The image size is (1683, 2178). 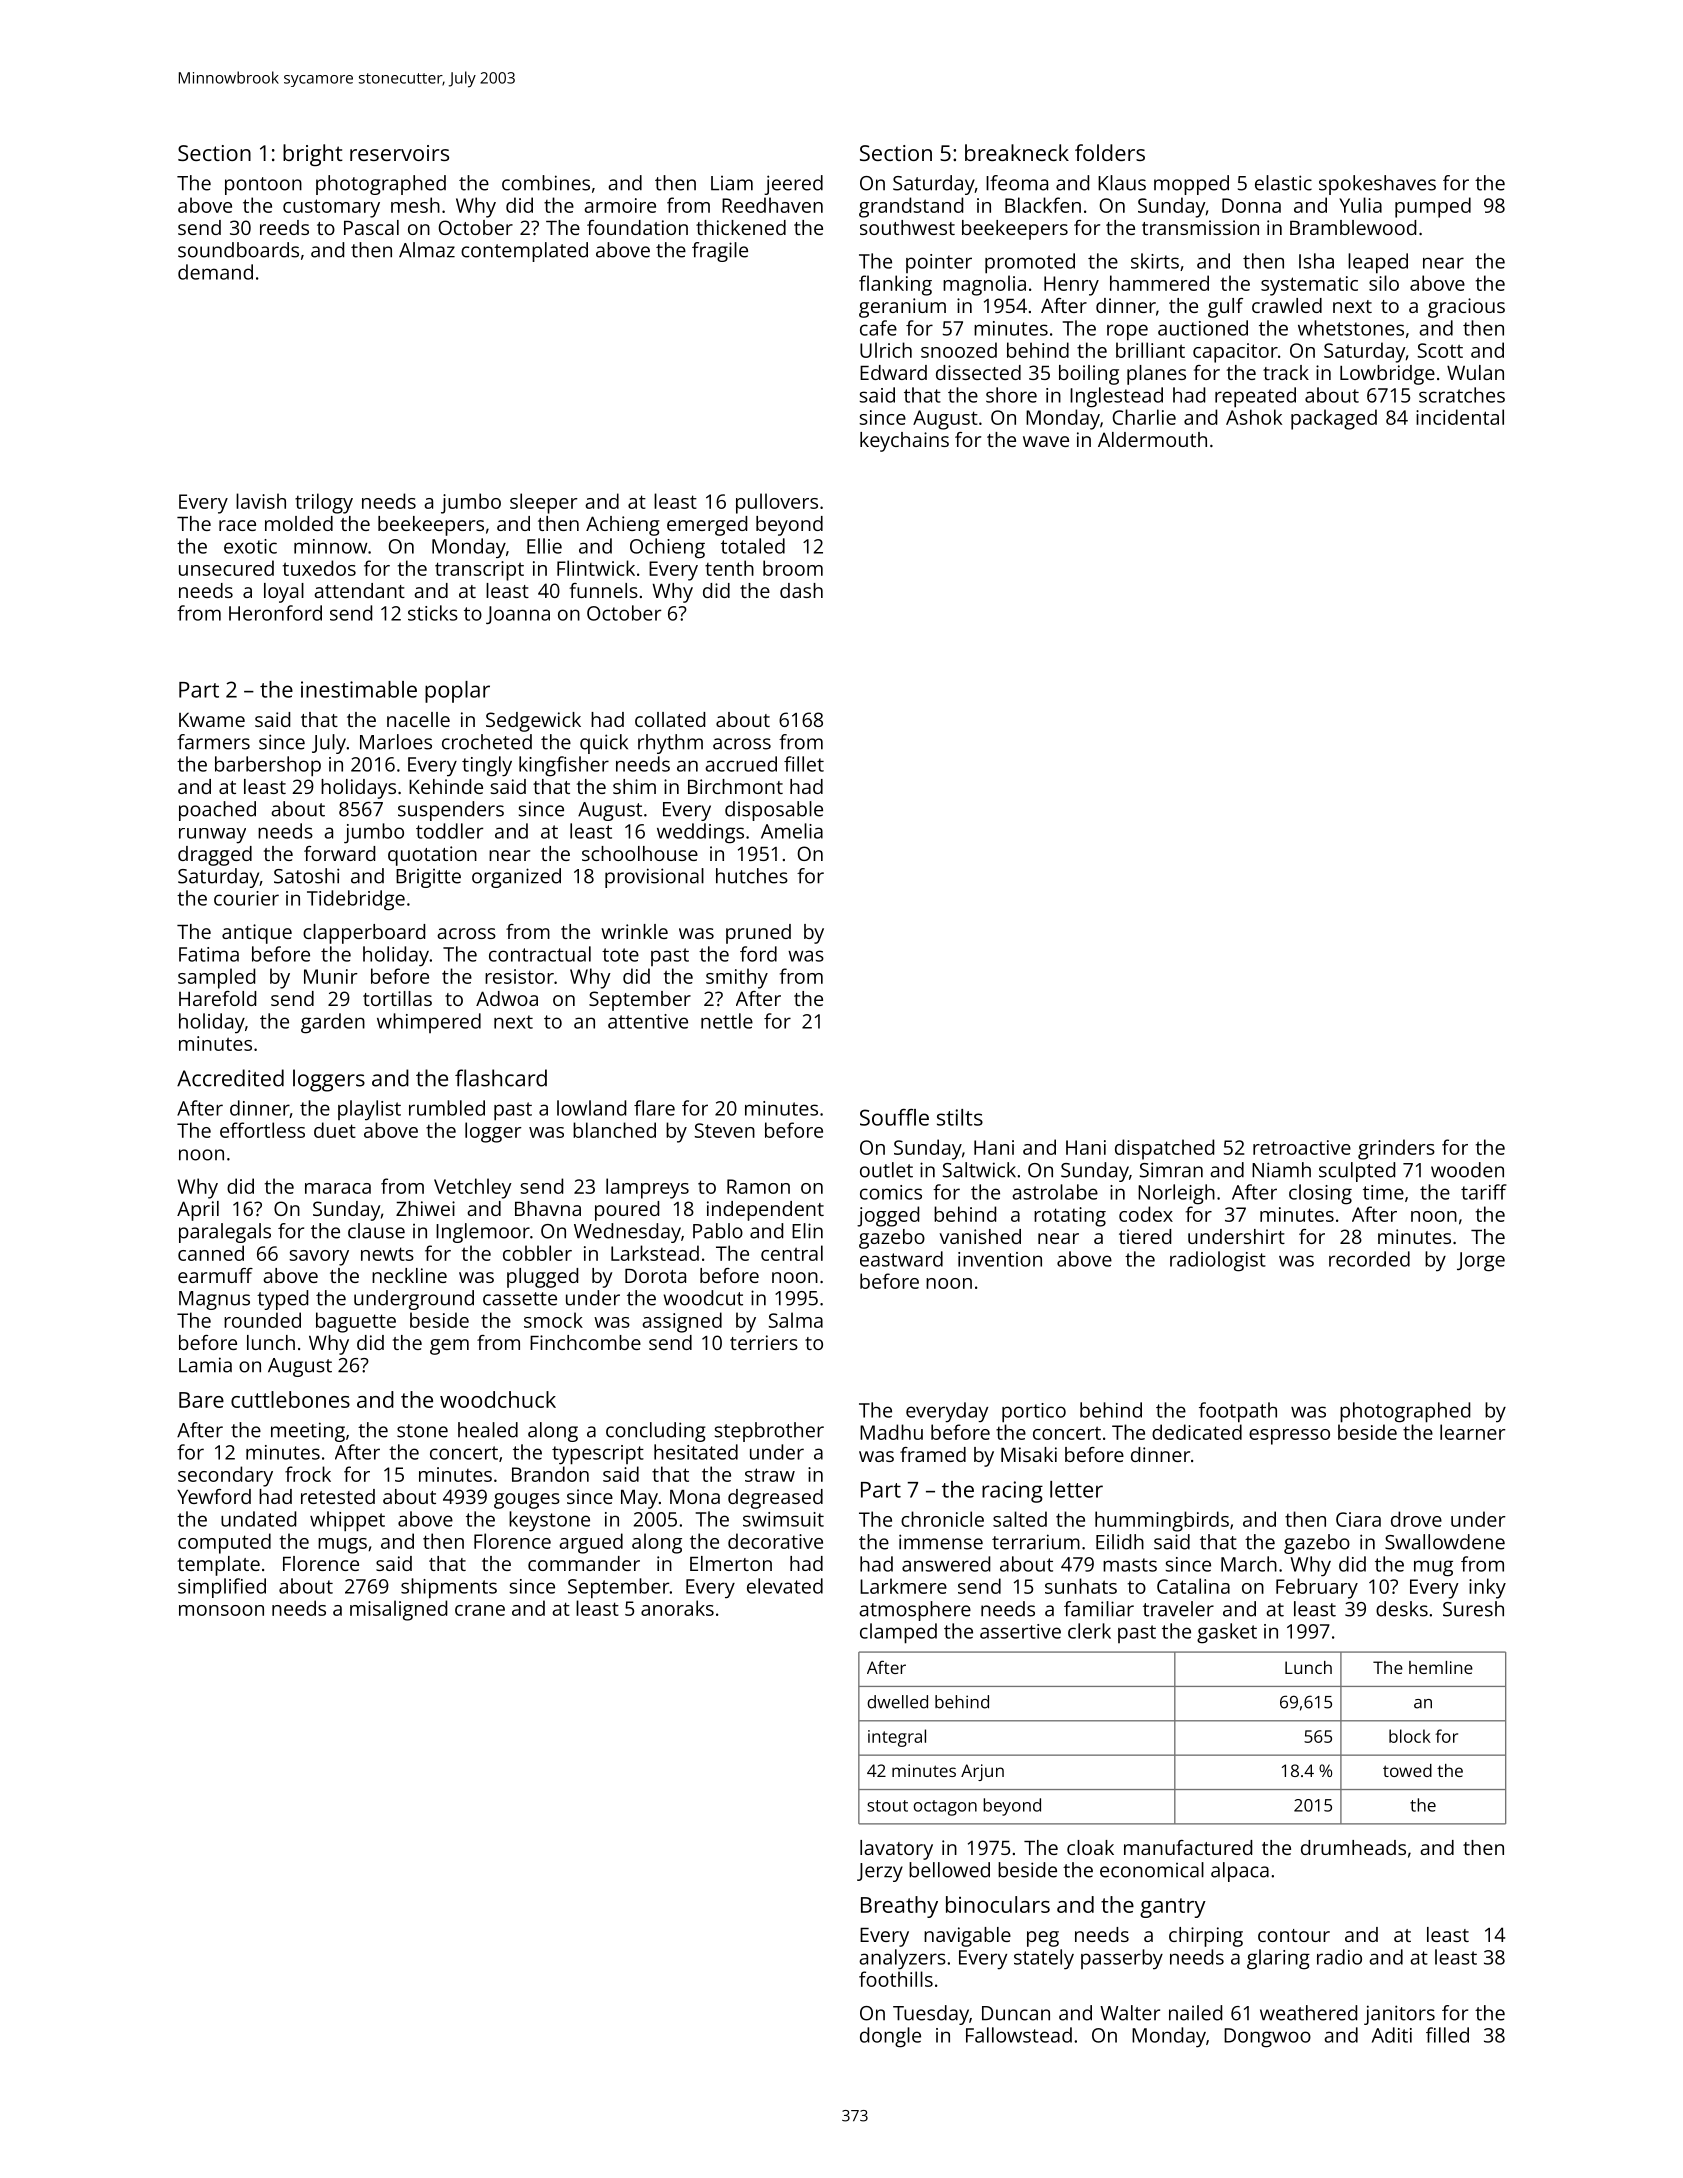 What do you see at coordinates (1334, 419) in the document?
I see `packaged` at bounding box center [1334, 419].
